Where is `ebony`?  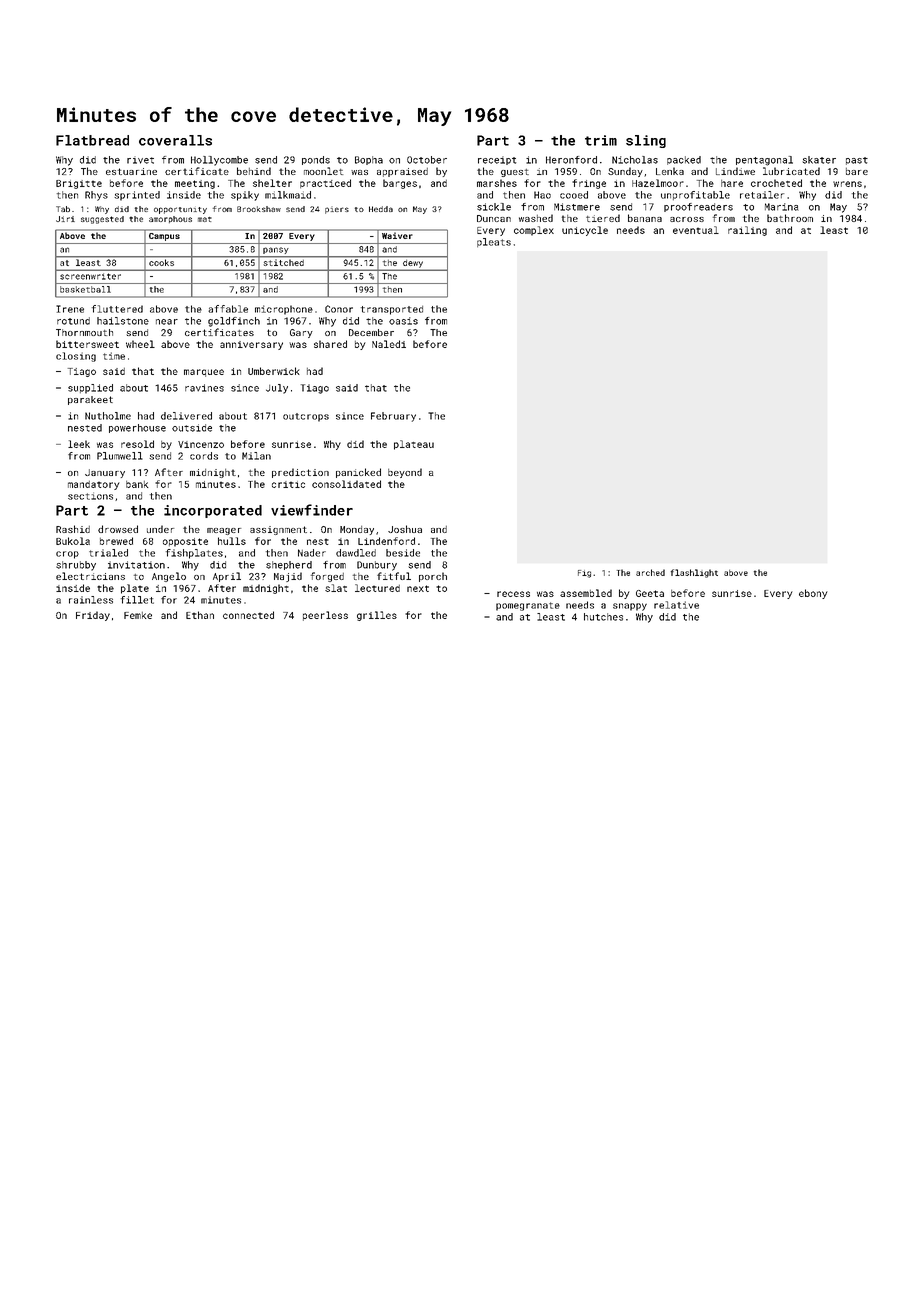 ebony is located at coordinates (813, 594).
